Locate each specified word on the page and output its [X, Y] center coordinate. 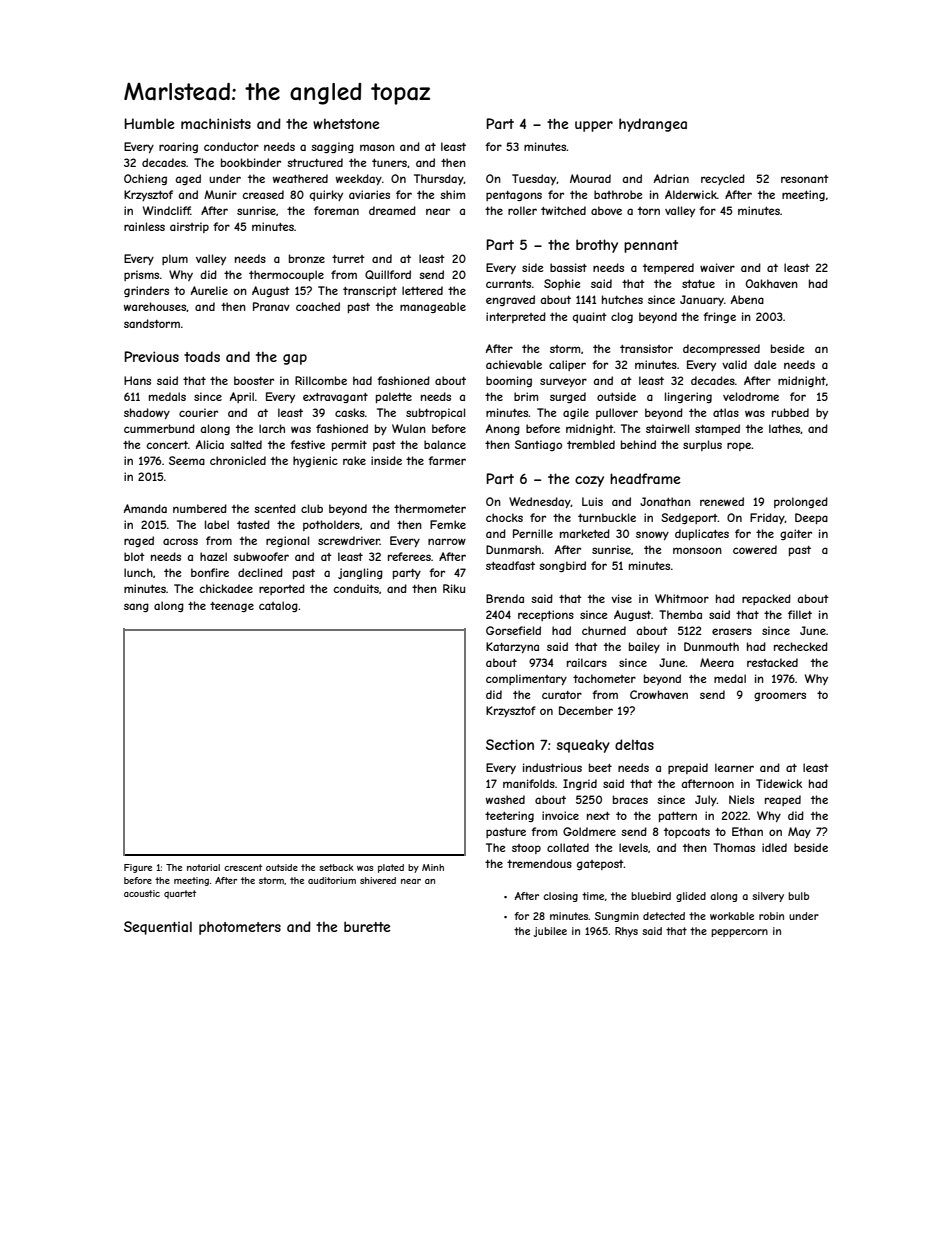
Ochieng [145, 179]
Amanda [145, 508]
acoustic [142, 893]
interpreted [516, 317]
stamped [717, 429]
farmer [447, 460]
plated [391, 868]
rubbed [790, 412]
